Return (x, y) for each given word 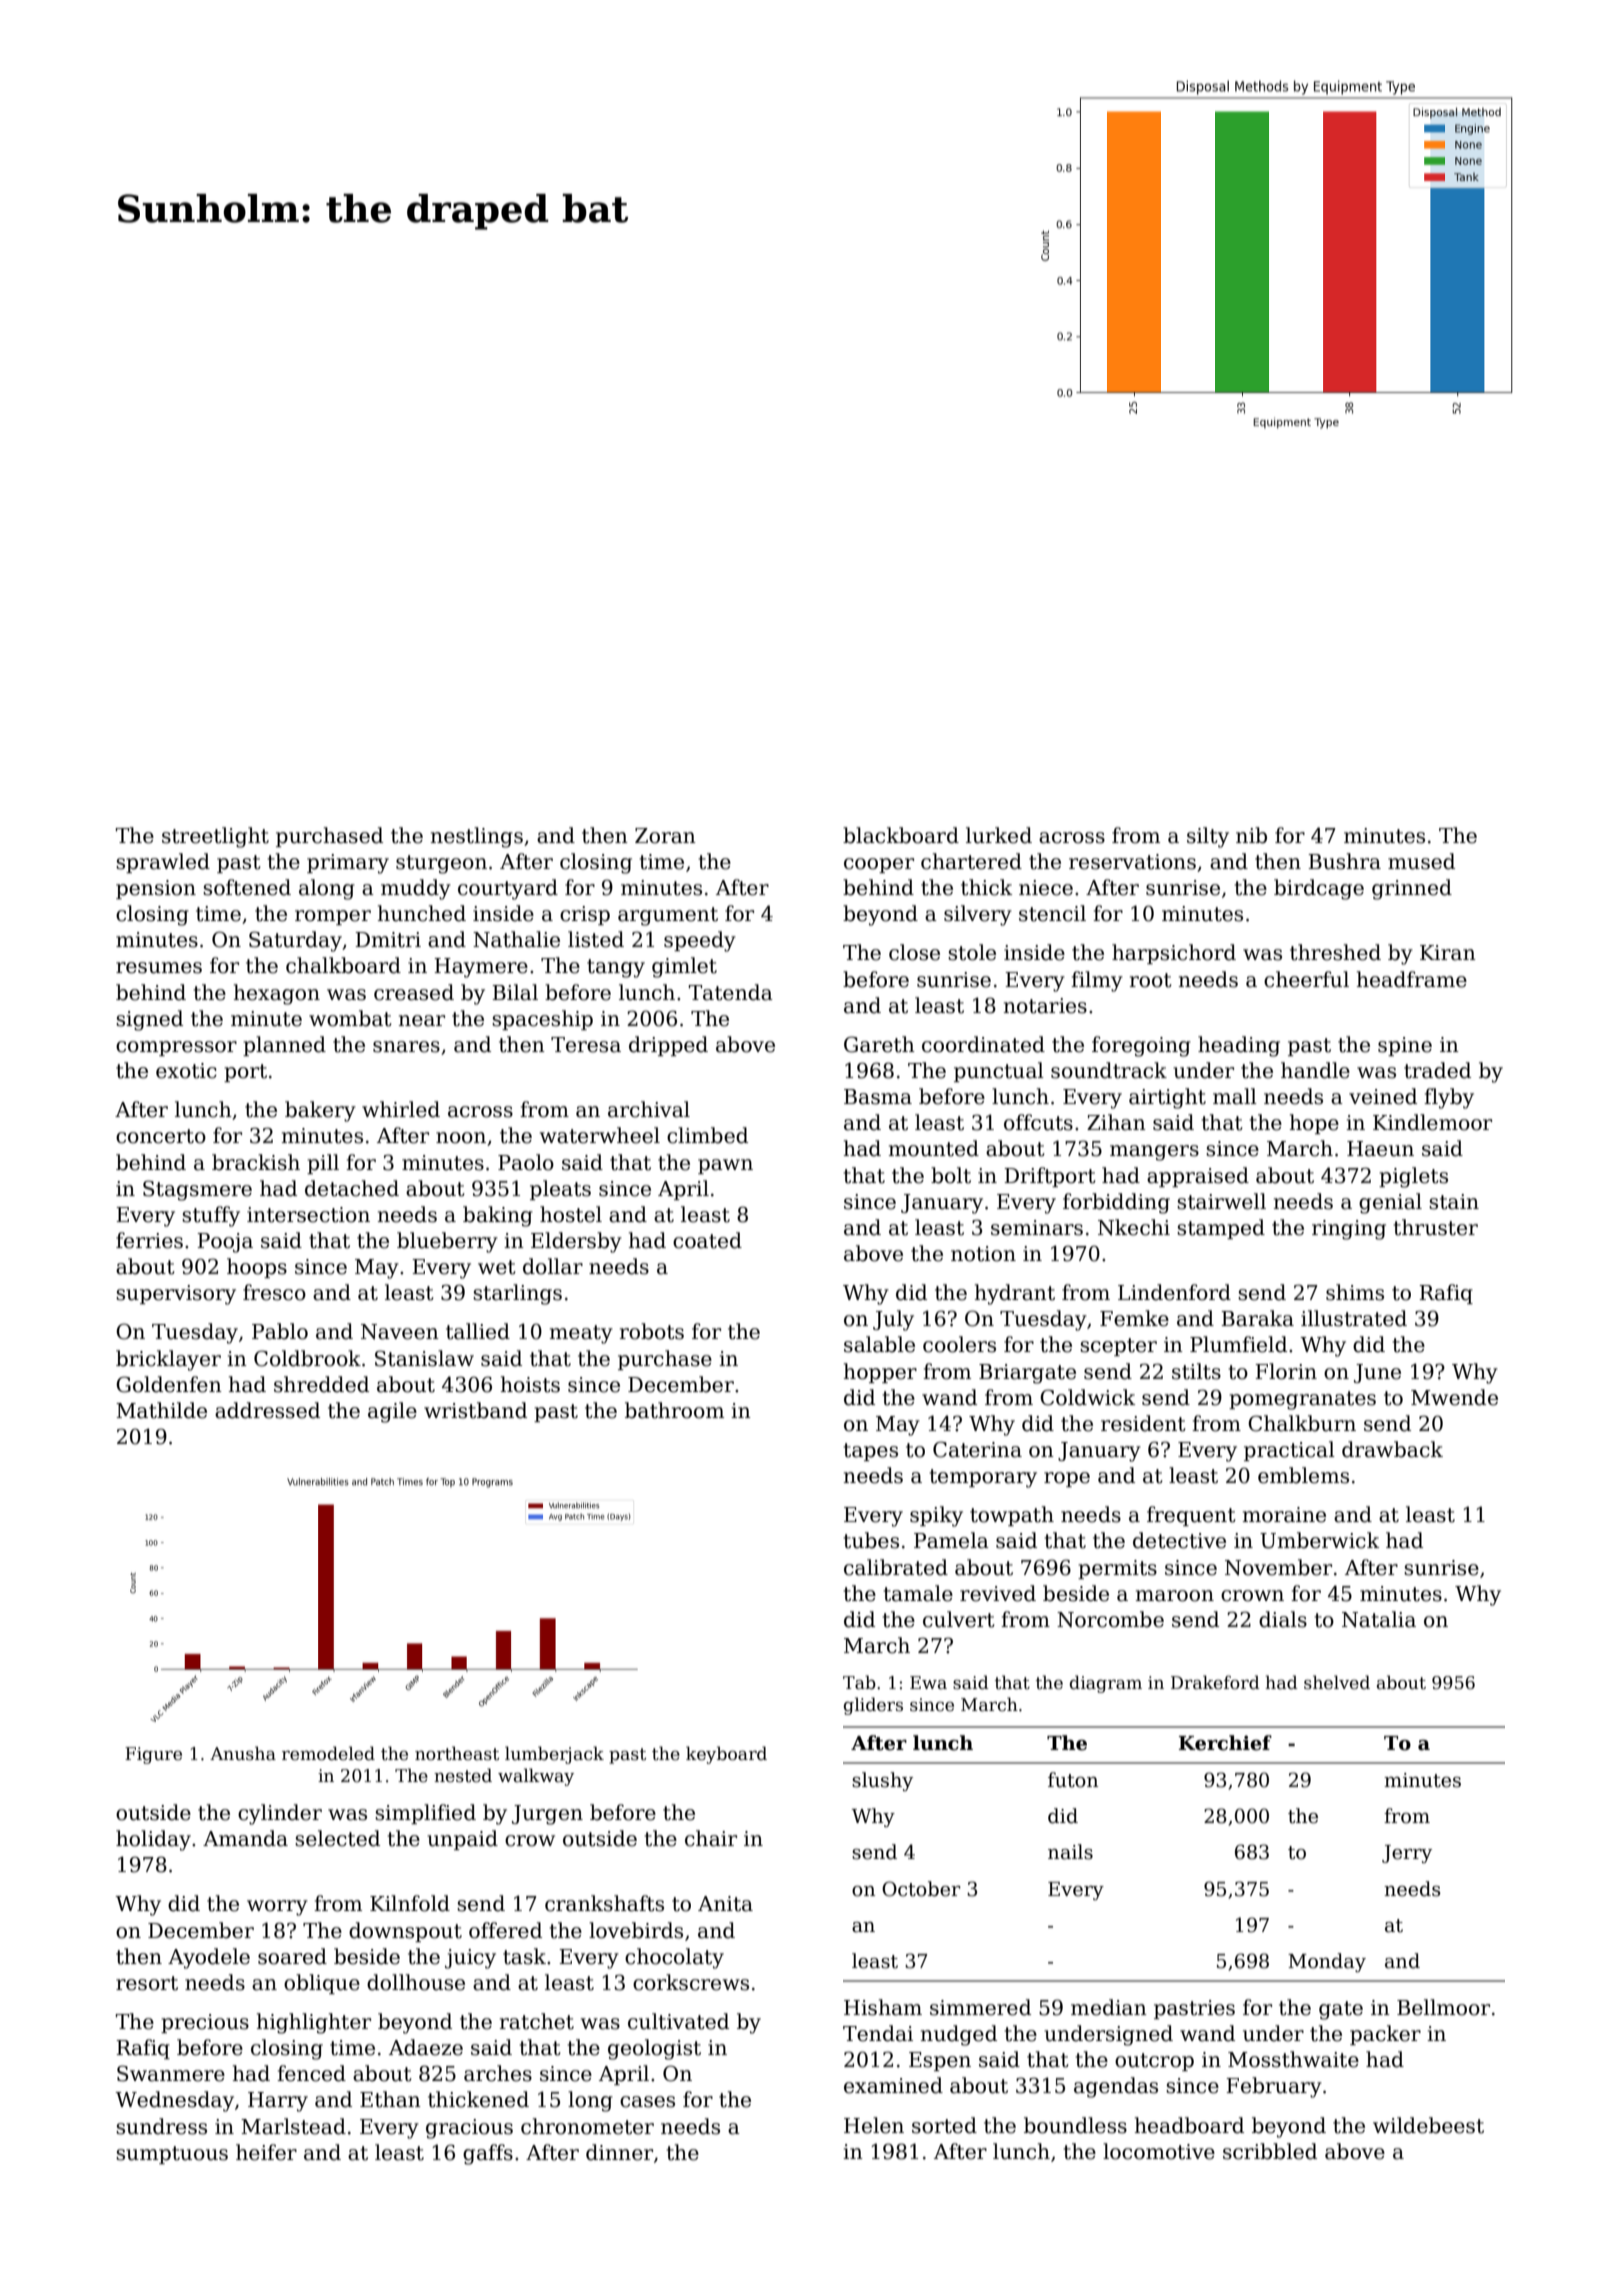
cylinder (280, 1814)
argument (668, 916)
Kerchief (1225, 1743)
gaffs (488, 2154)
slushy (882, 1781)
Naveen (400, 1332)
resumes (159, 968)
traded (1437, 1070)
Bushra (1344, 861)
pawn (725, 1166)
